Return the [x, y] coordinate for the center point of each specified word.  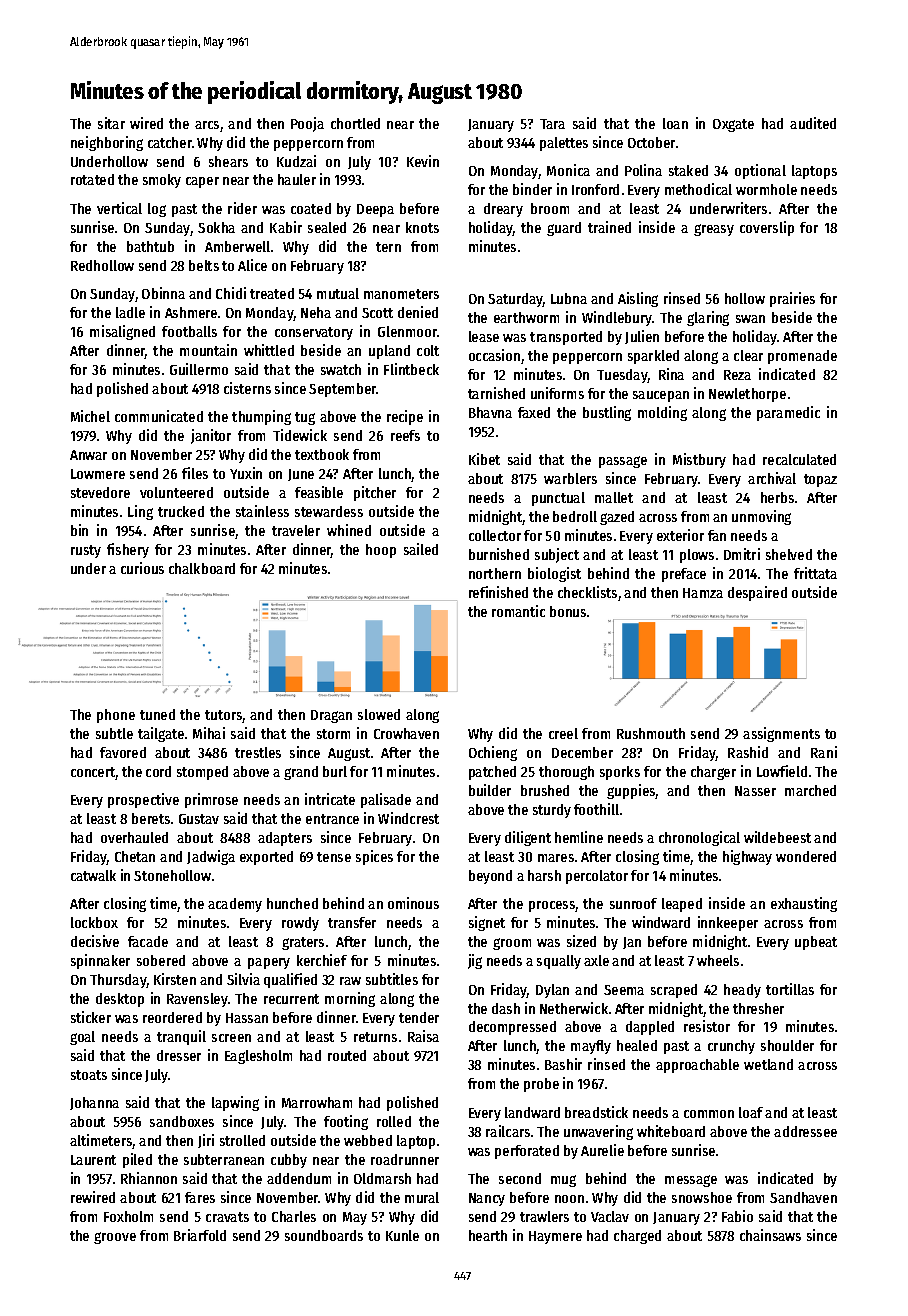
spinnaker [100, 961]
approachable [697, 1066]
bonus [568, 611]
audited [813, 123]
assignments [781, 734]
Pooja [307, 124]
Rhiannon [149, 1178]
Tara [552, 124]
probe [541, 1085]
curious [142, 568]
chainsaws [770, 1235]
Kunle [402, 1235]
